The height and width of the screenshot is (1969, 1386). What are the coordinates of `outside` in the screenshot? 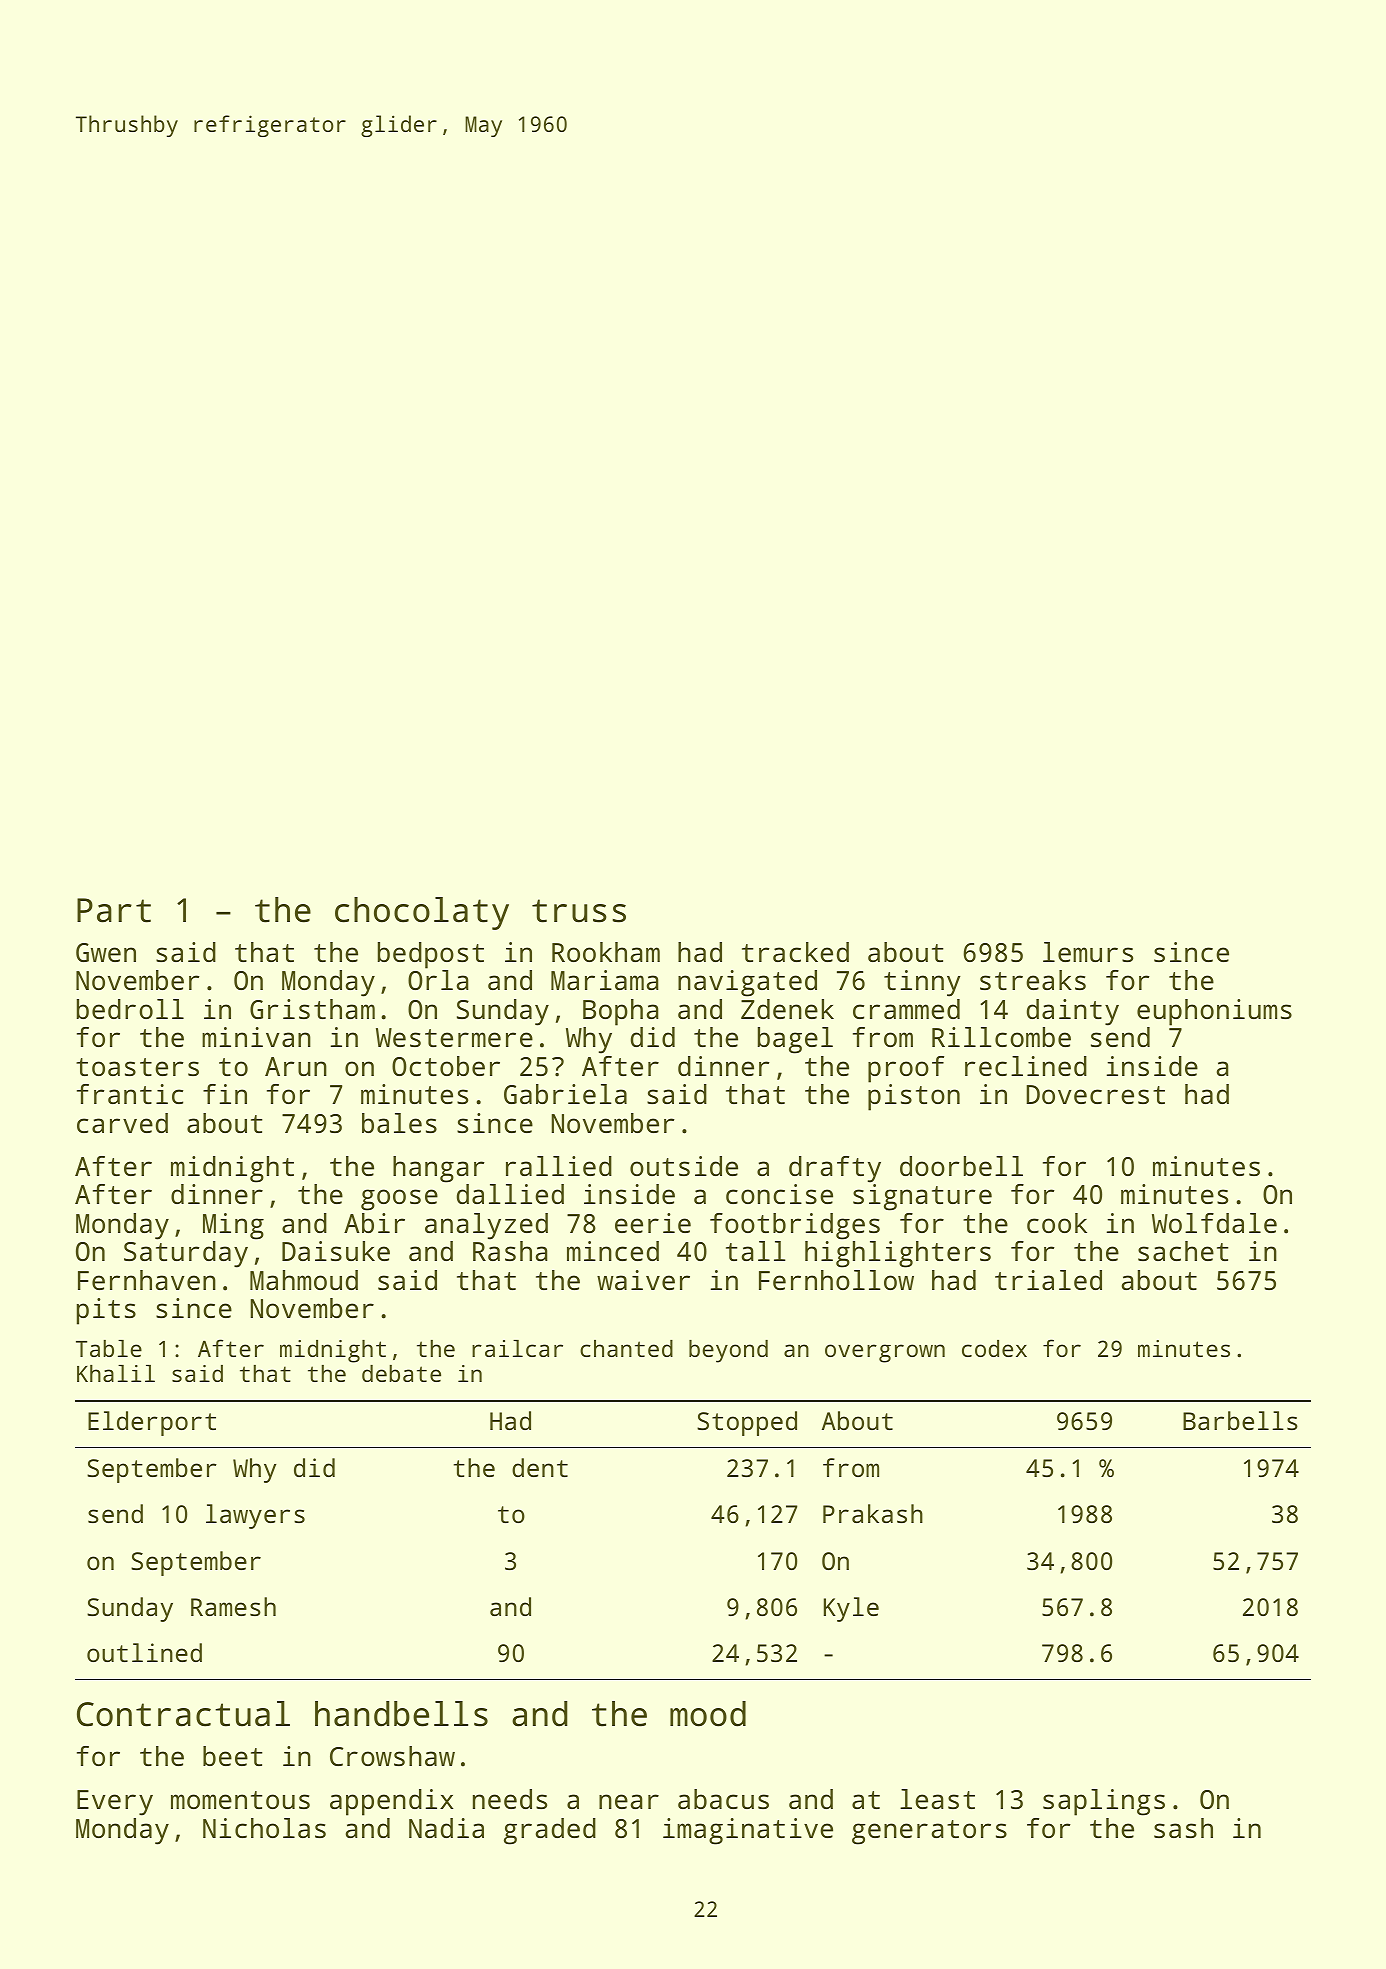 It's located at (684, 1166).
